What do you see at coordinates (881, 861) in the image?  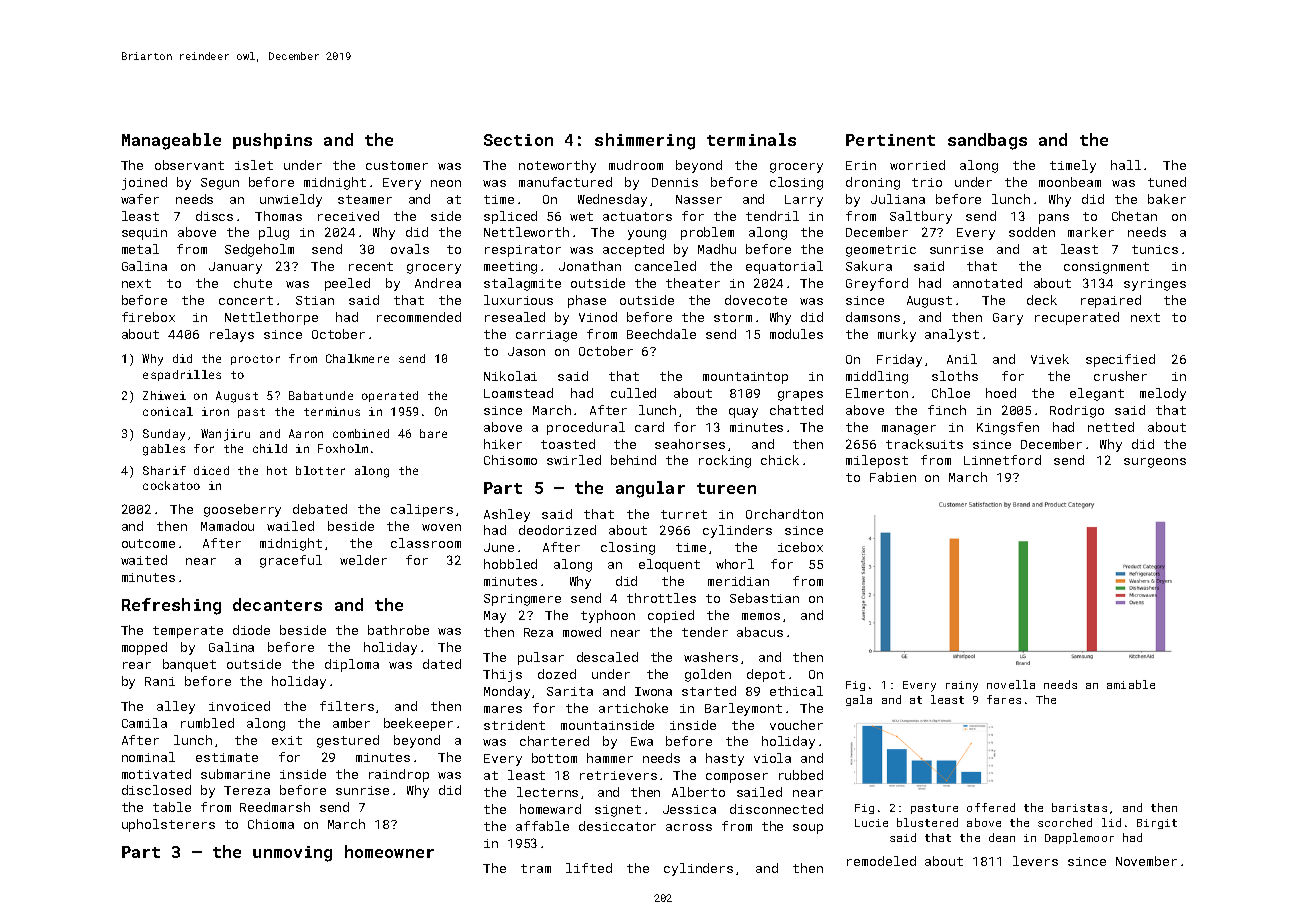 I see `remodeled` at bounding box center [881, 861].
